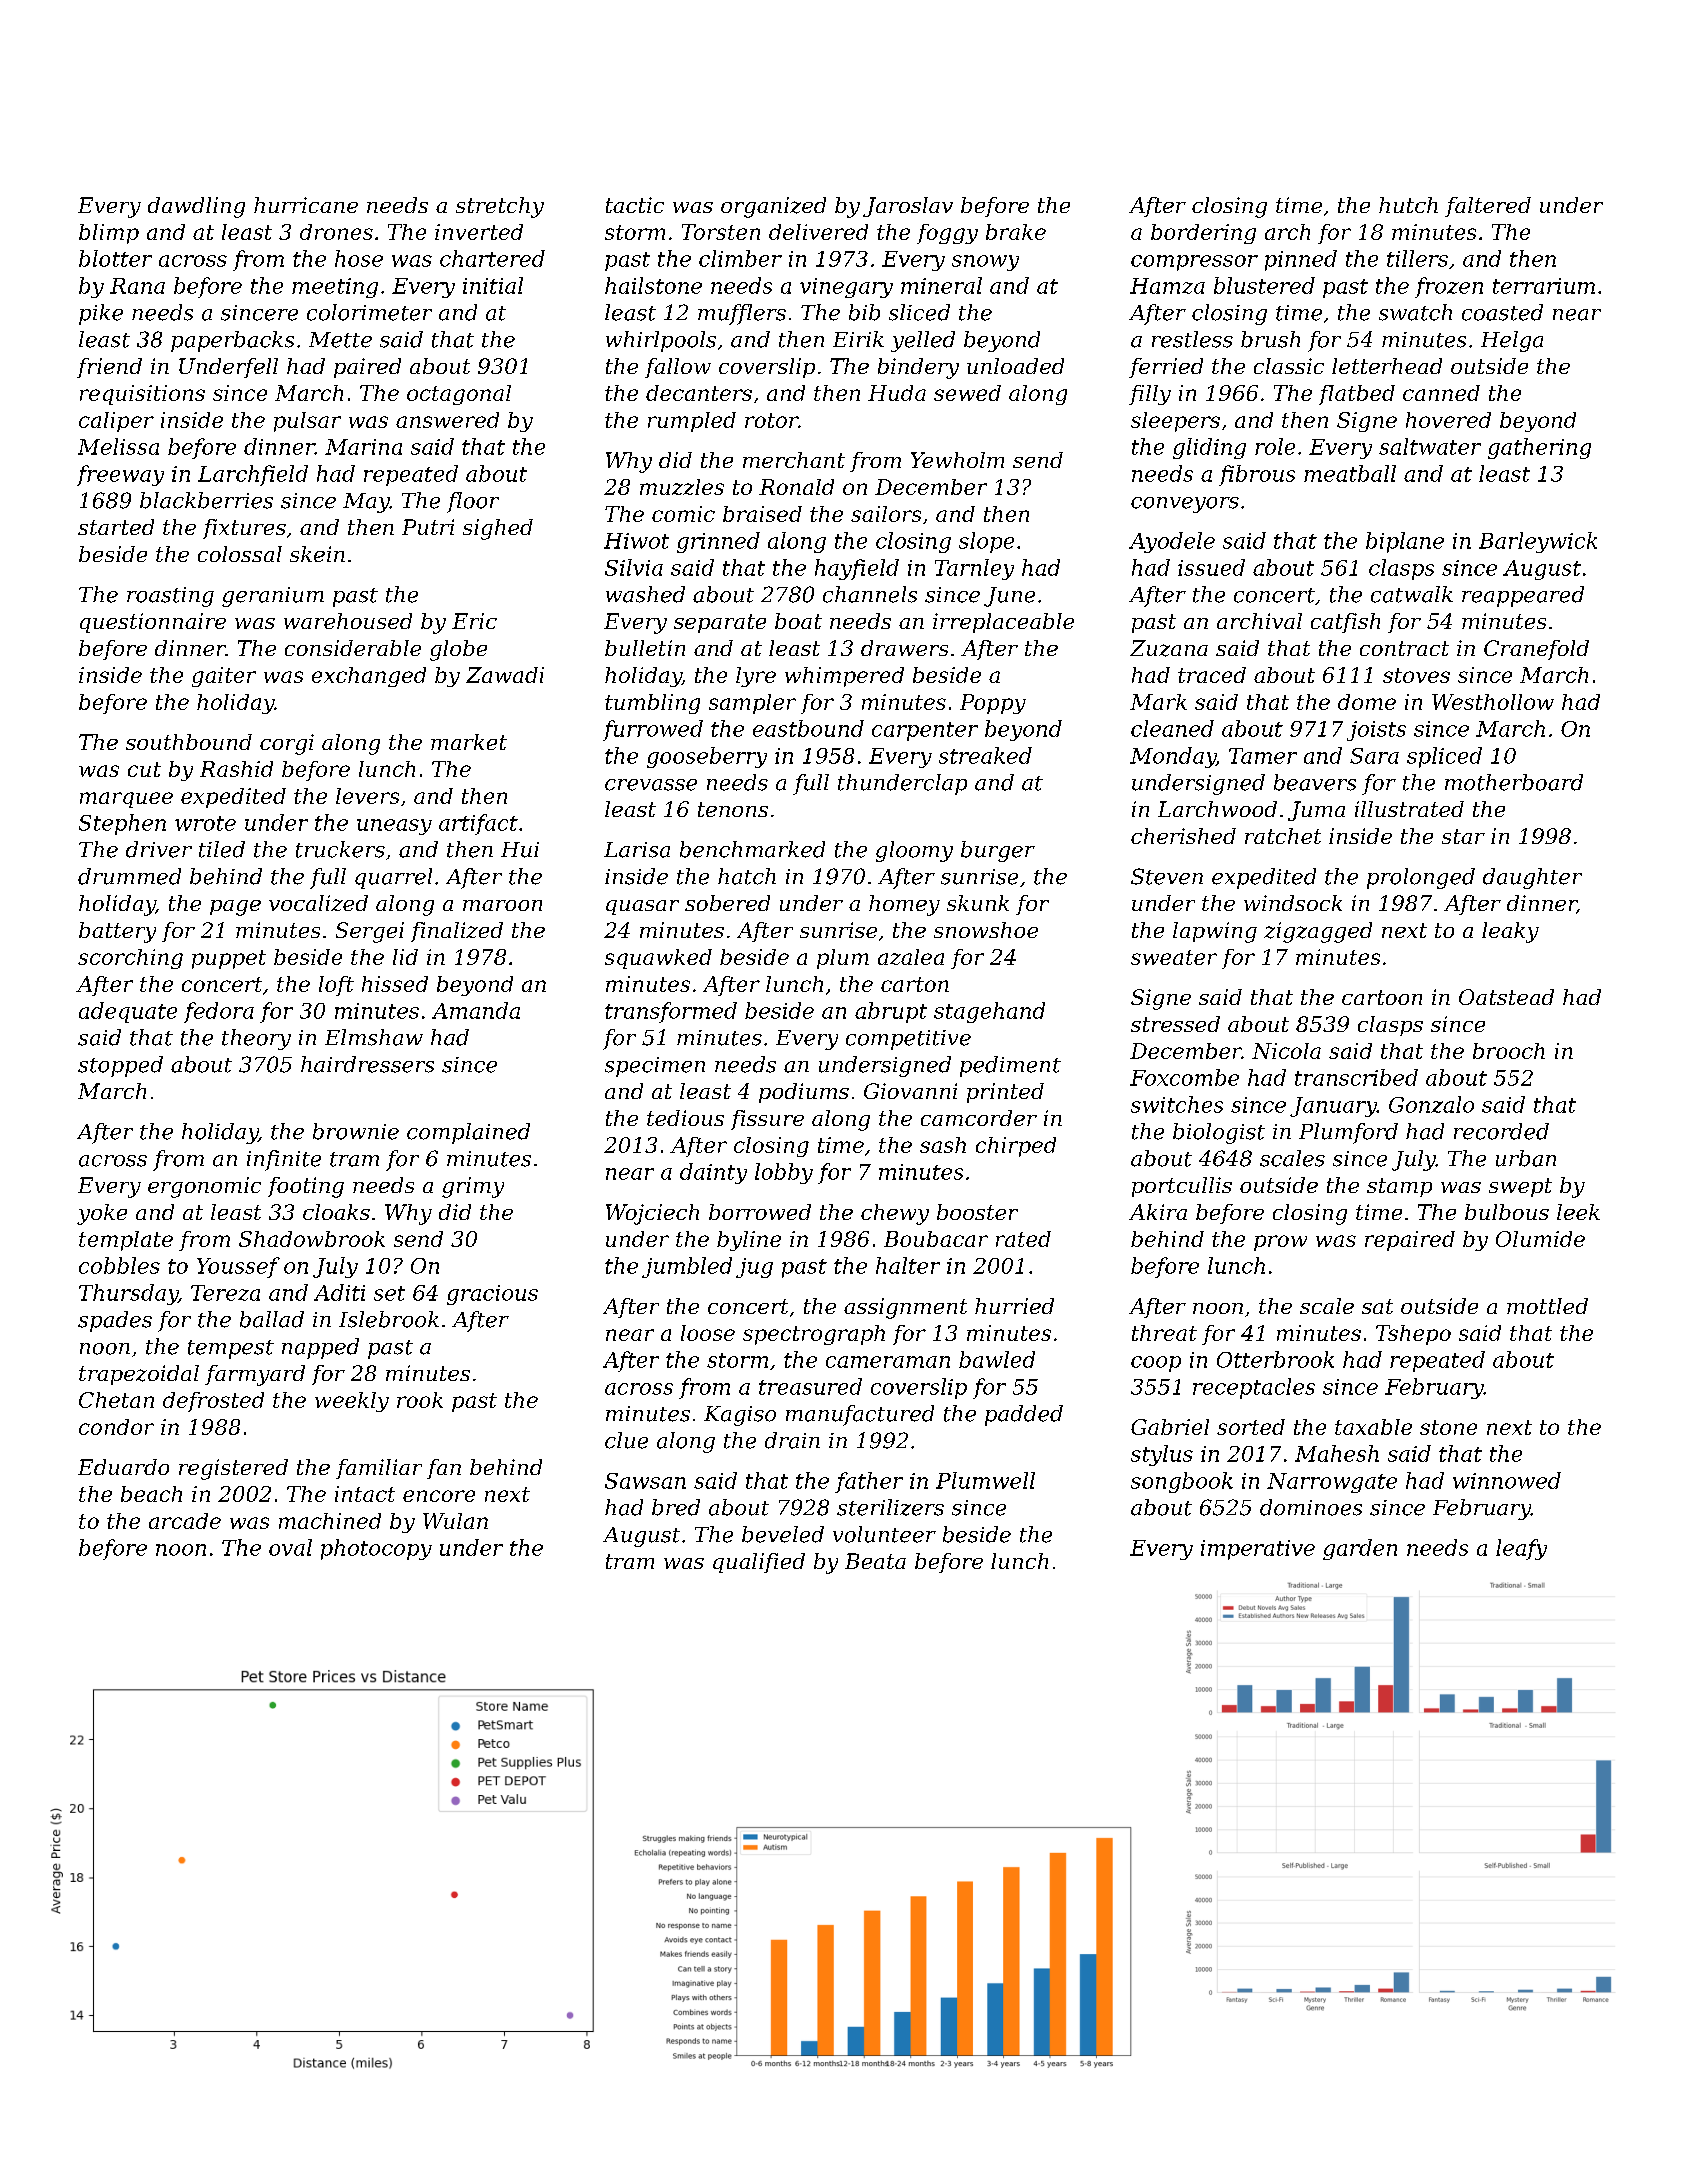 This screenshot has width=1683, height=2178. Describe the element at coordinates (1514, 782) in the screenshot. I see `motherboard` at that location.
